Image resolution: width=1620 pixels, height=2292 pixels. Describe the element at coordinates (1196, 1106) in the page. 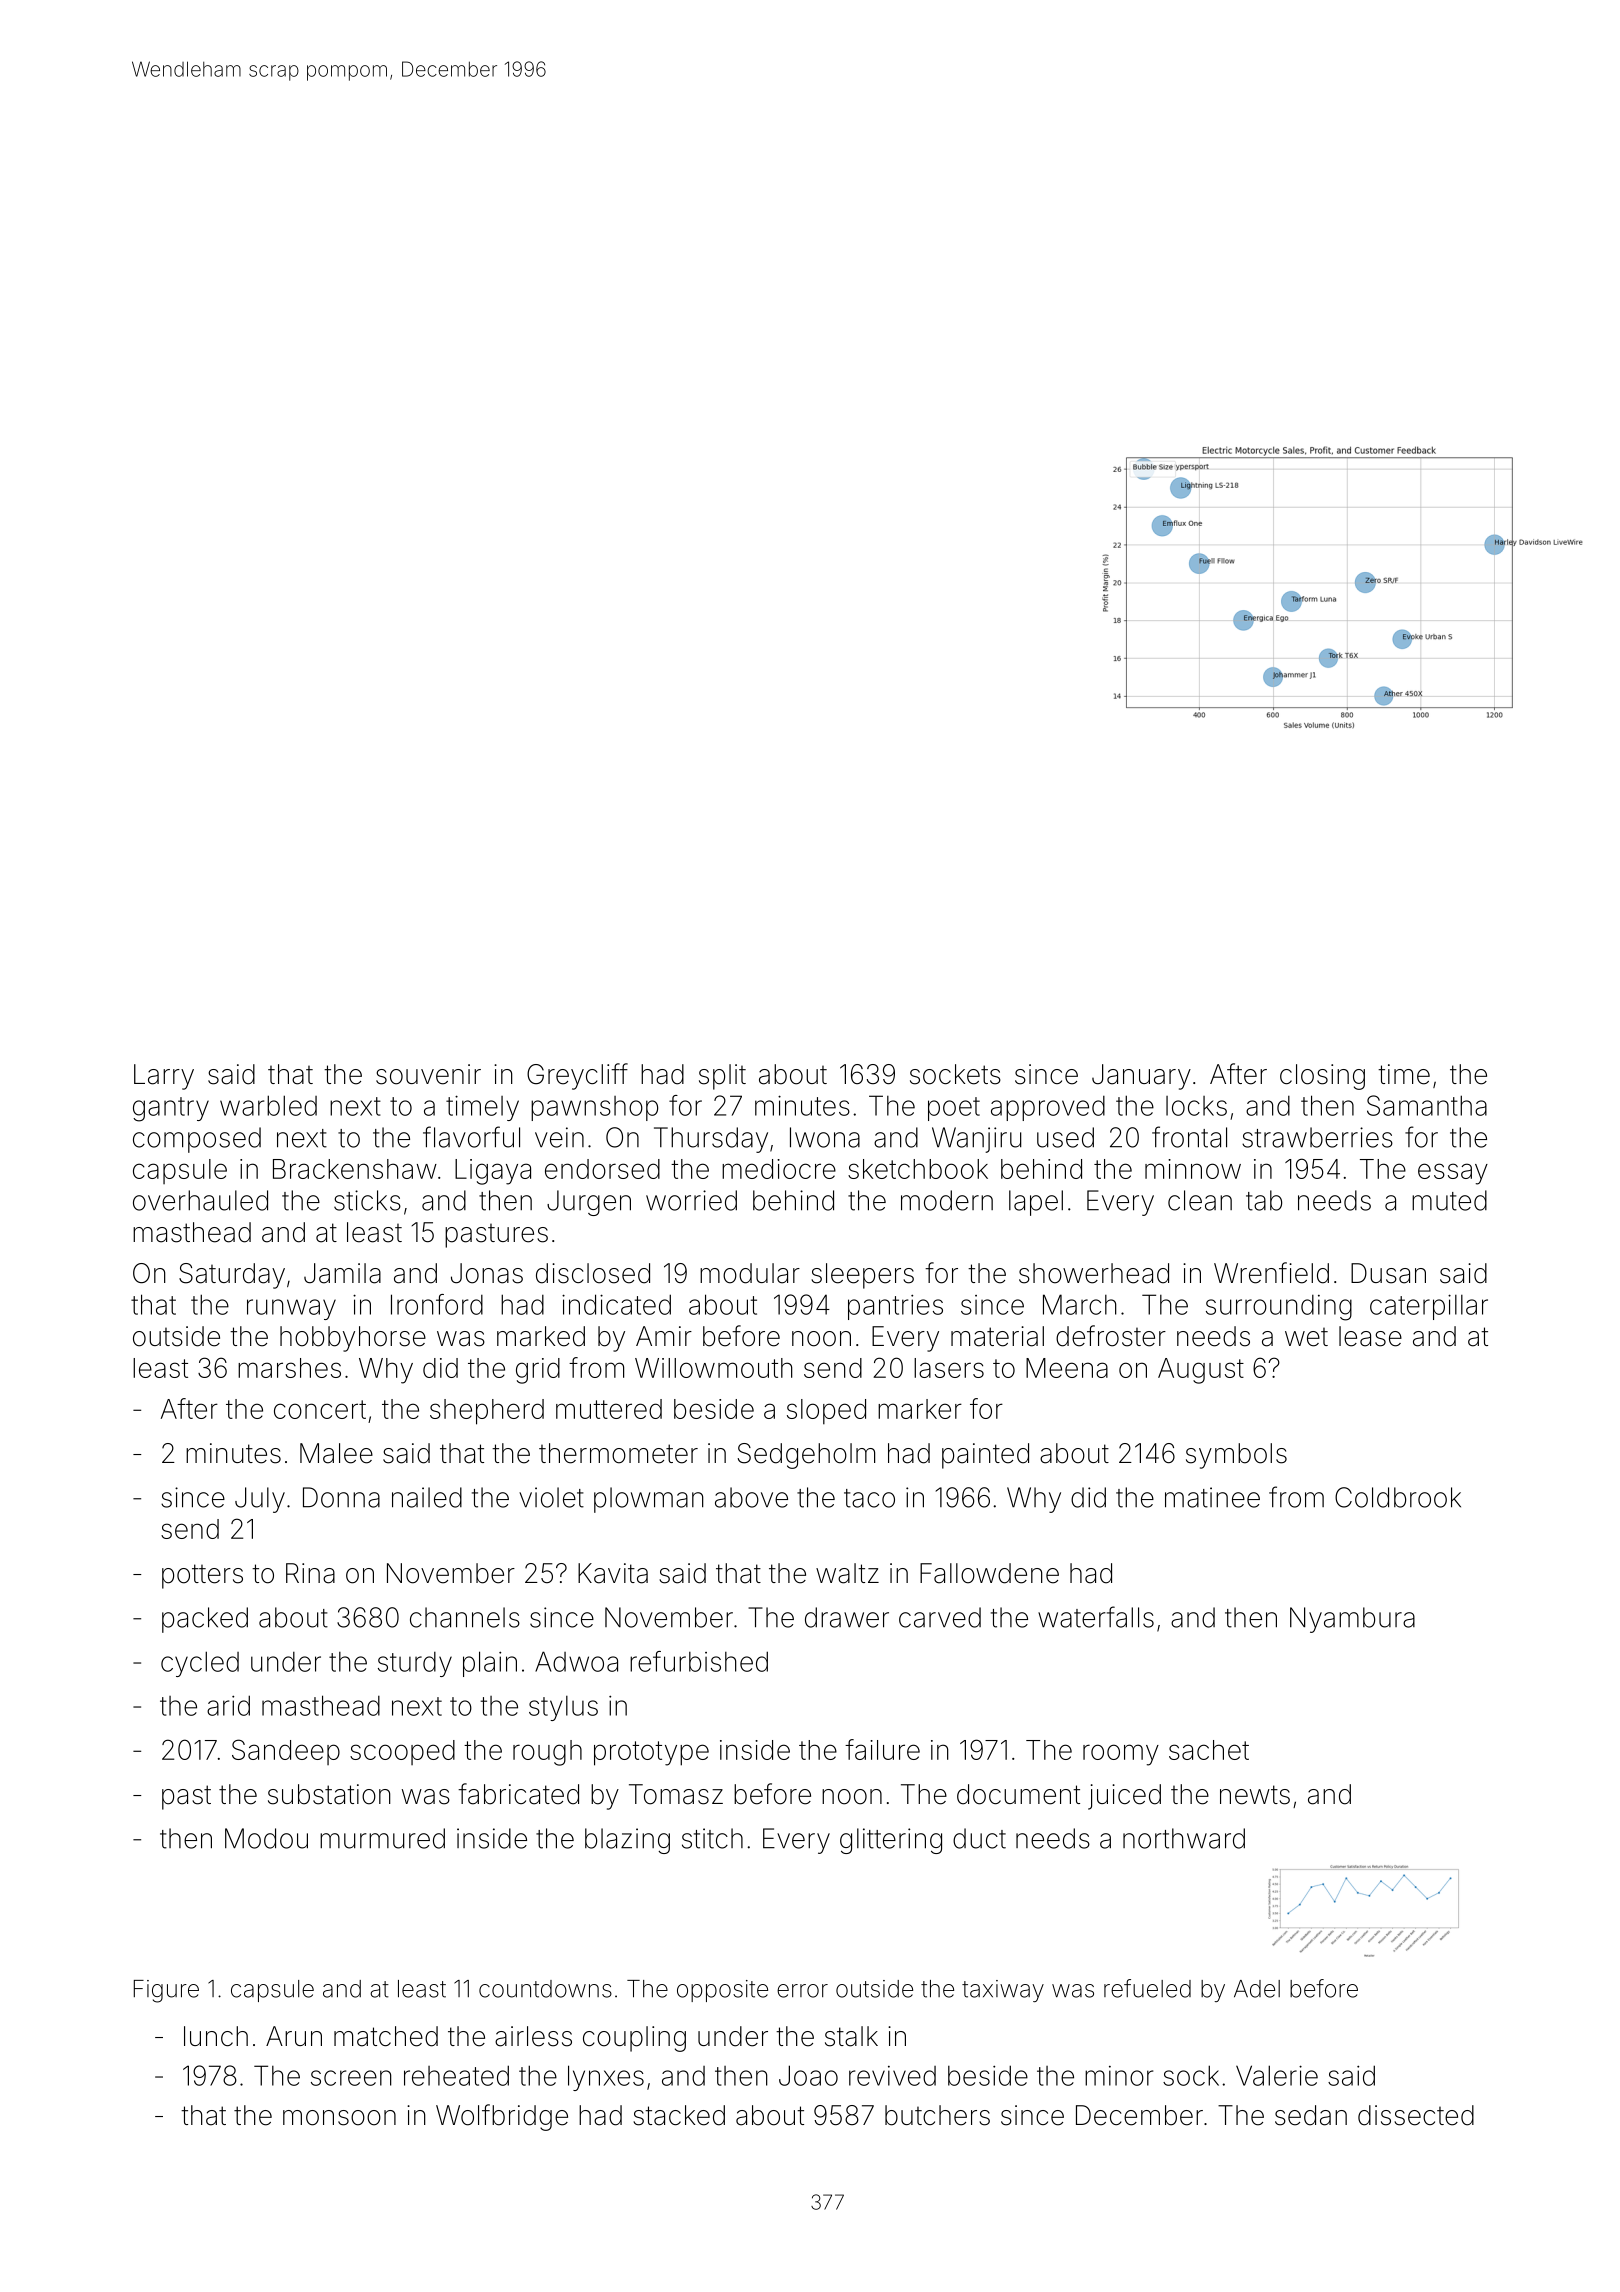

I see `locks` at that location.
